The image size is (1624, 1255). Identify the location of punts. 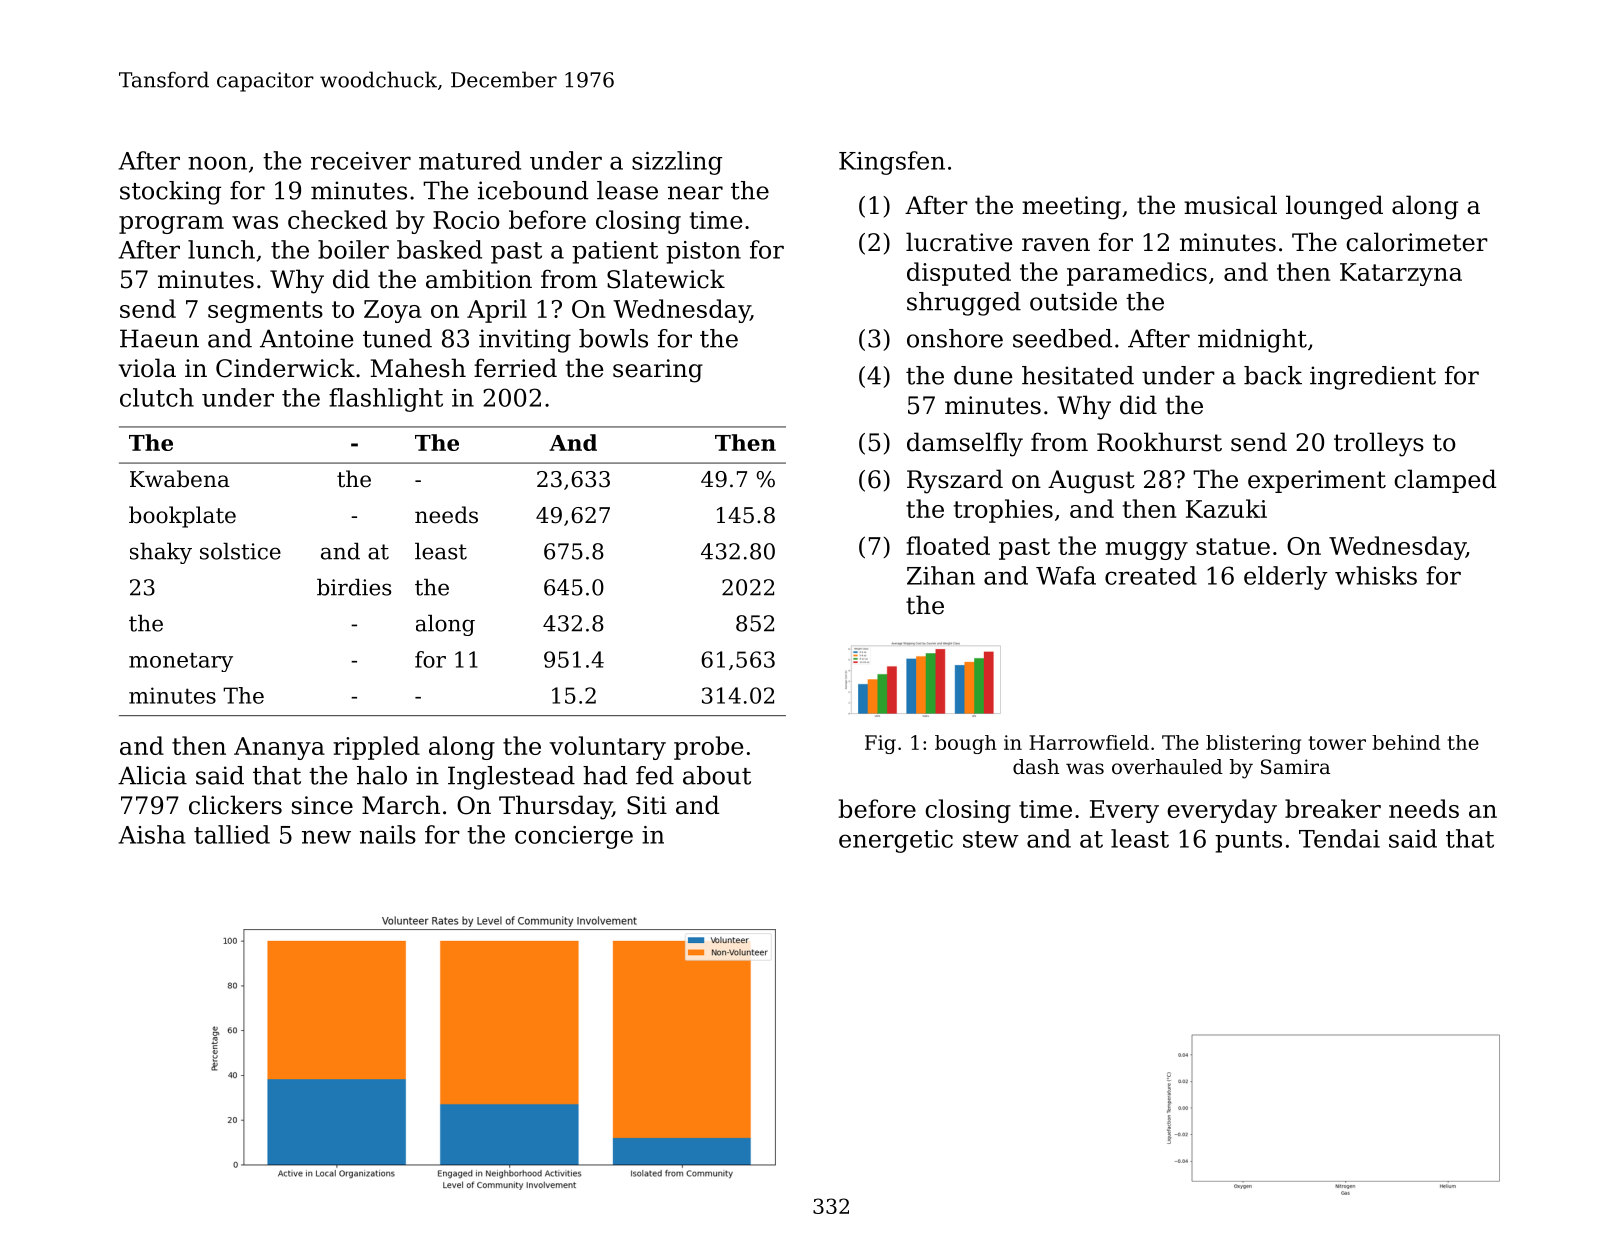
(1248, 842).
